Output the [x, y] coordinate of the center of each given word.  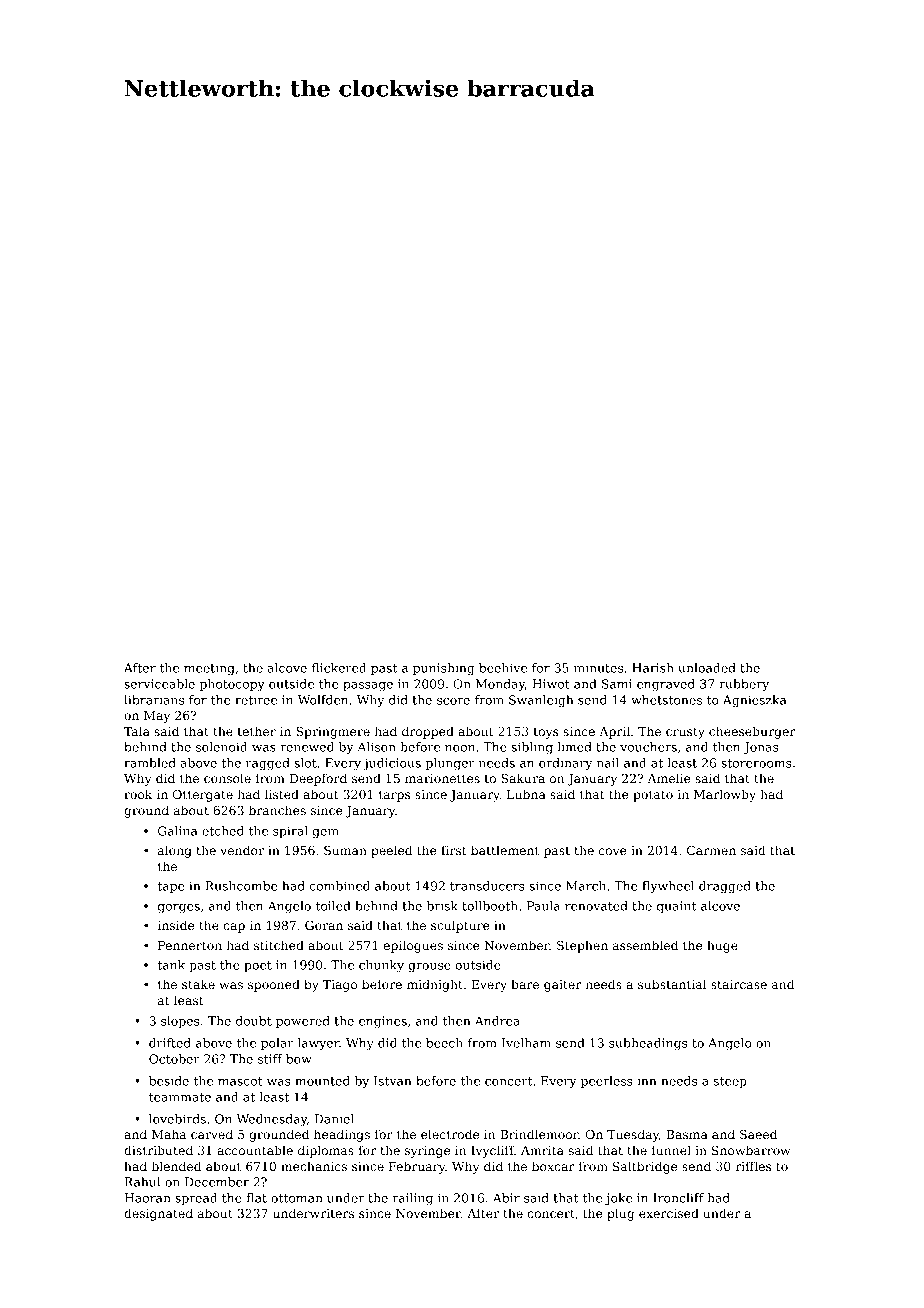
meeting [209, 669]
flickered [339, 668]
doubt [254, 1021]
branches [277, 810]
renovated [596, 906]
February [417, 1167]
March [586, 886]
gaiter [562, 986]
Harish [653, 668]
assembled [645, 945]
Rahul [142, 1182]
